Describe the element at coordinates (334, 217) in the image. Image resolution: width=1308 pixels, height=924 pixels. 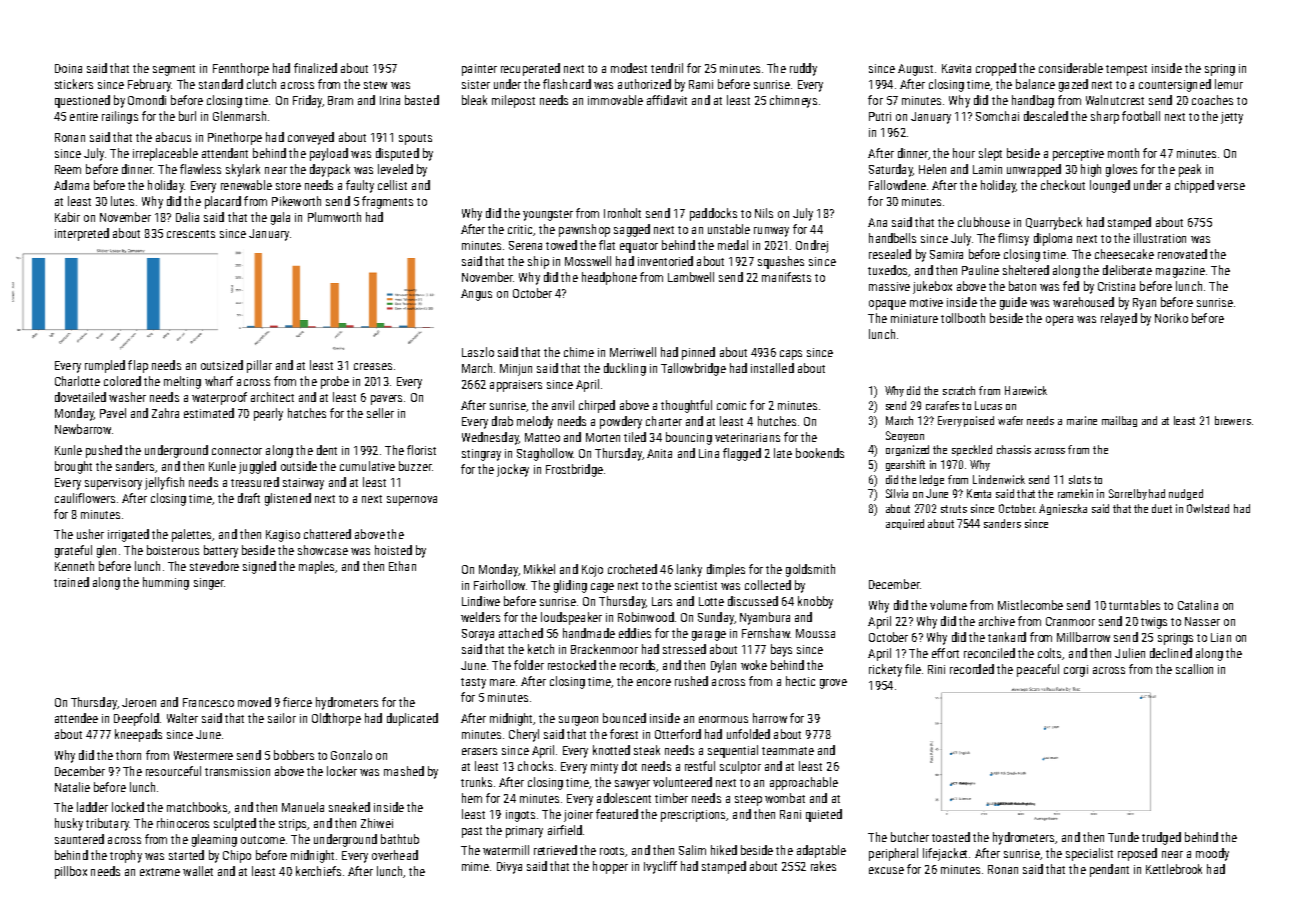
I see `Plumworth` at that location.
